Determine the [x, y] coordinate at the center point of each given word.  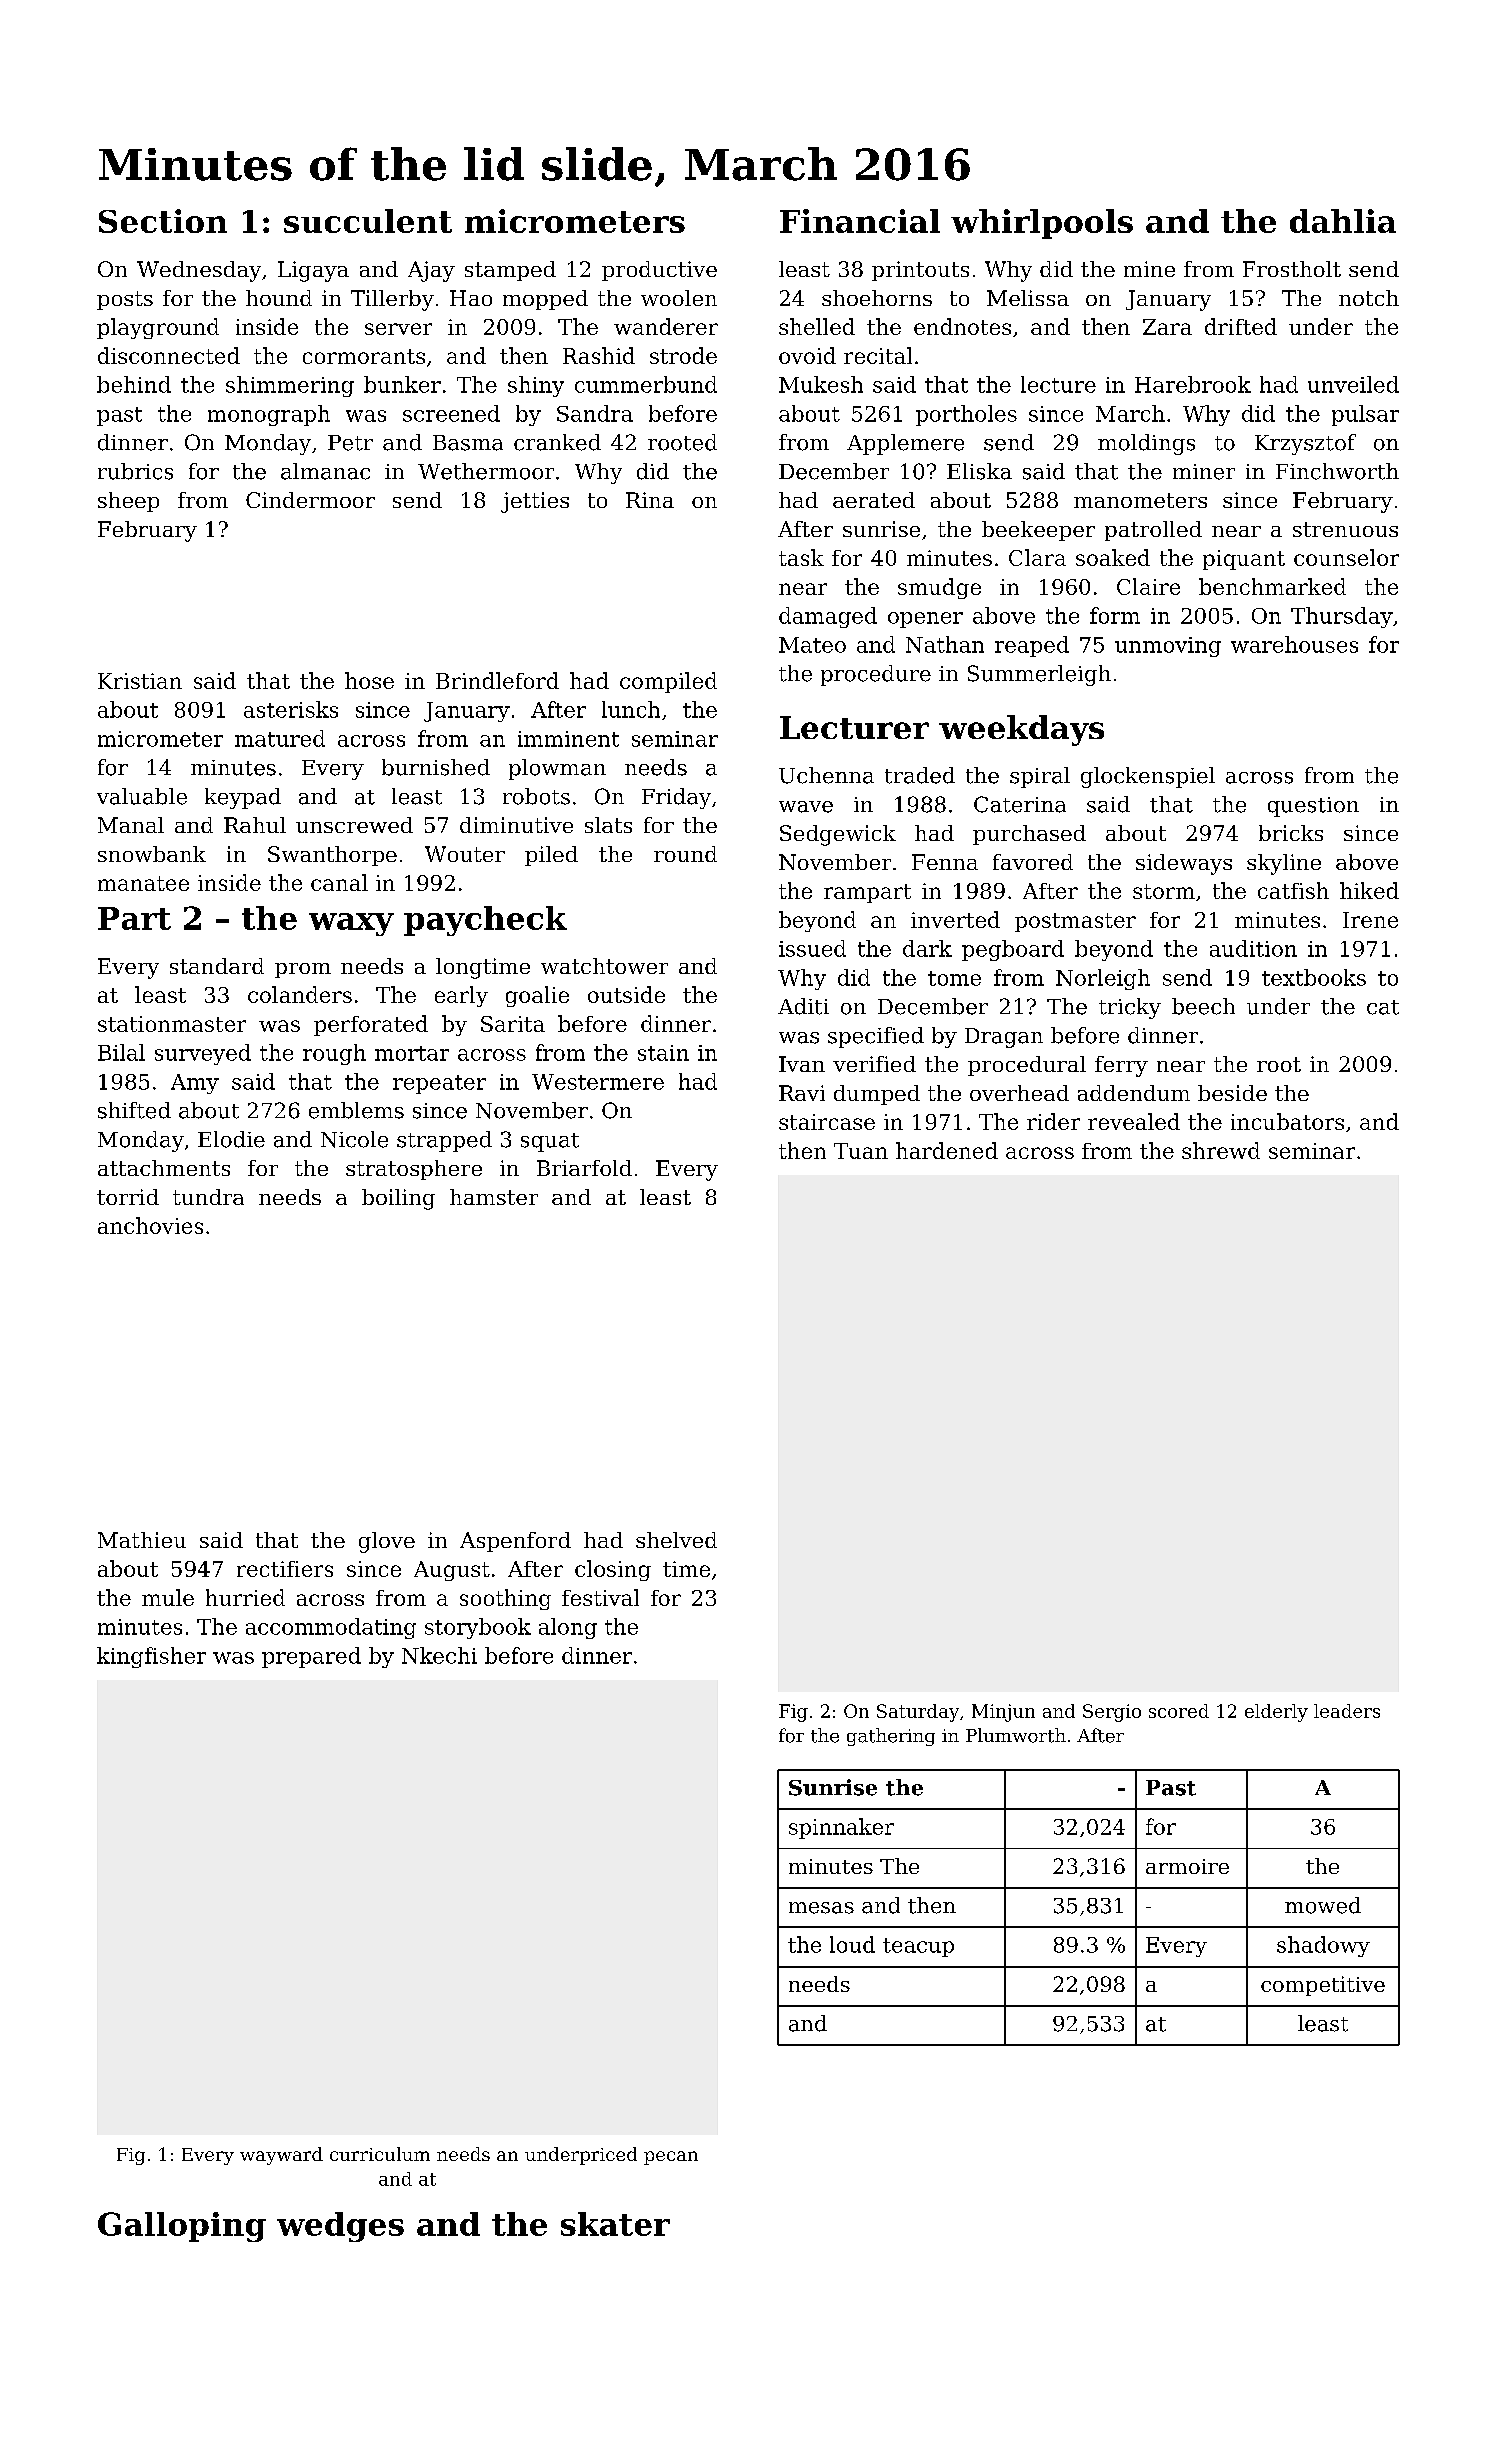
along [568, 1628]
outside [626, 994]
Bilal [121, 1052]
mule [168, 1597]
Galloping [182, 2227]
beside [1232, 1093]
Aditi [803, 1006]
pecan [671, 2158]
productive [659, 271]
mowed [1323, 1905]
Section [163, 221]
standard [217, 966]
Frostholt [1292, 269]
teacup [918, 1947]
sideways [1184, 864]
